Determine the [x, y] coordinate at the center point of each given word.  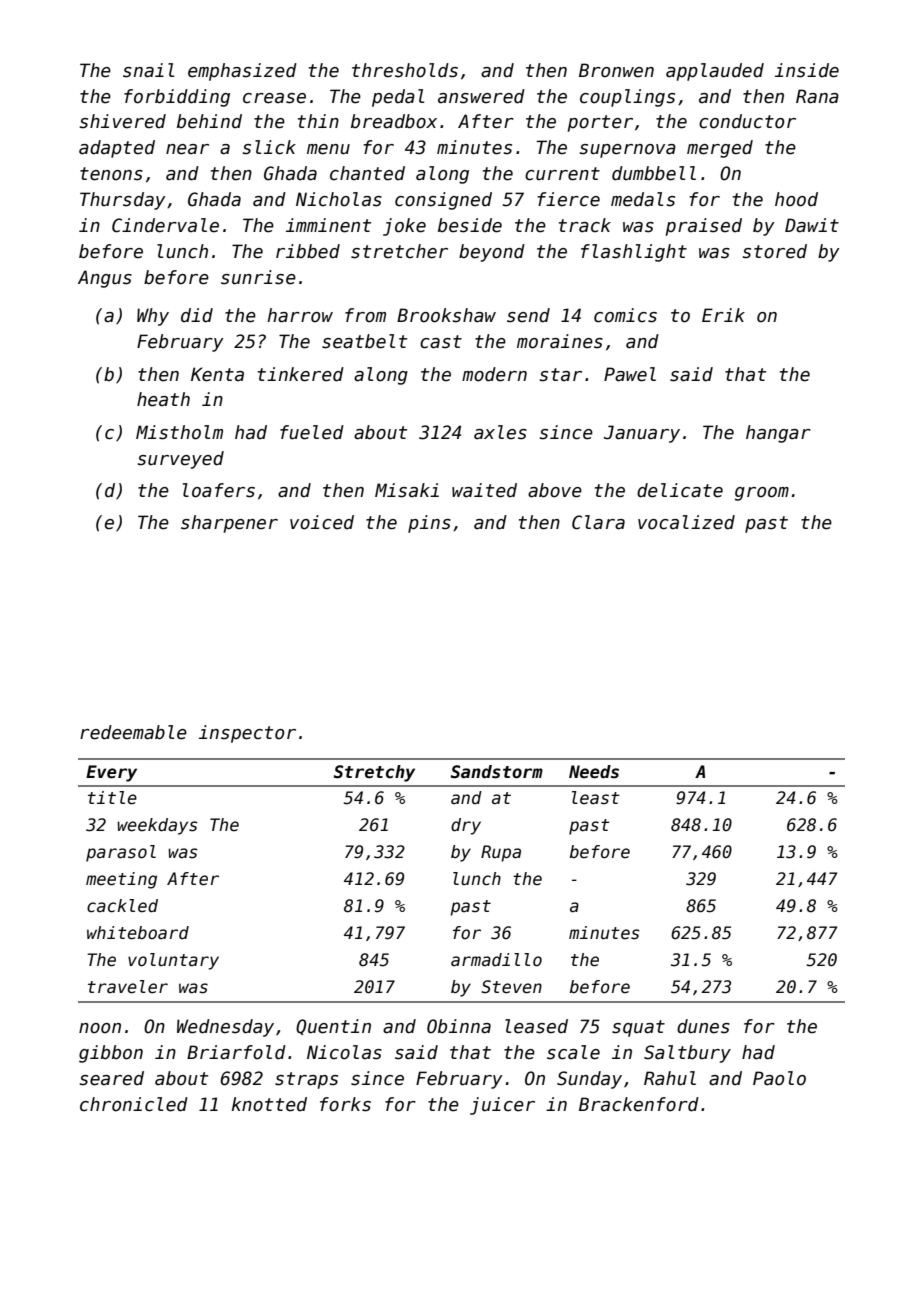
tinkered [301, 374]
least [596, 798]
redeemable [133, 732]
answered [481, 96]
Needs [594, 772]
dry [466, 826]
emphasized [242, 72]
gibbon [111, 1054]
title [112, 798]
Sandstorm [497, 772]
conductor [747, 121]
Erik [723, 315]
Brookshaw [446, 315]
